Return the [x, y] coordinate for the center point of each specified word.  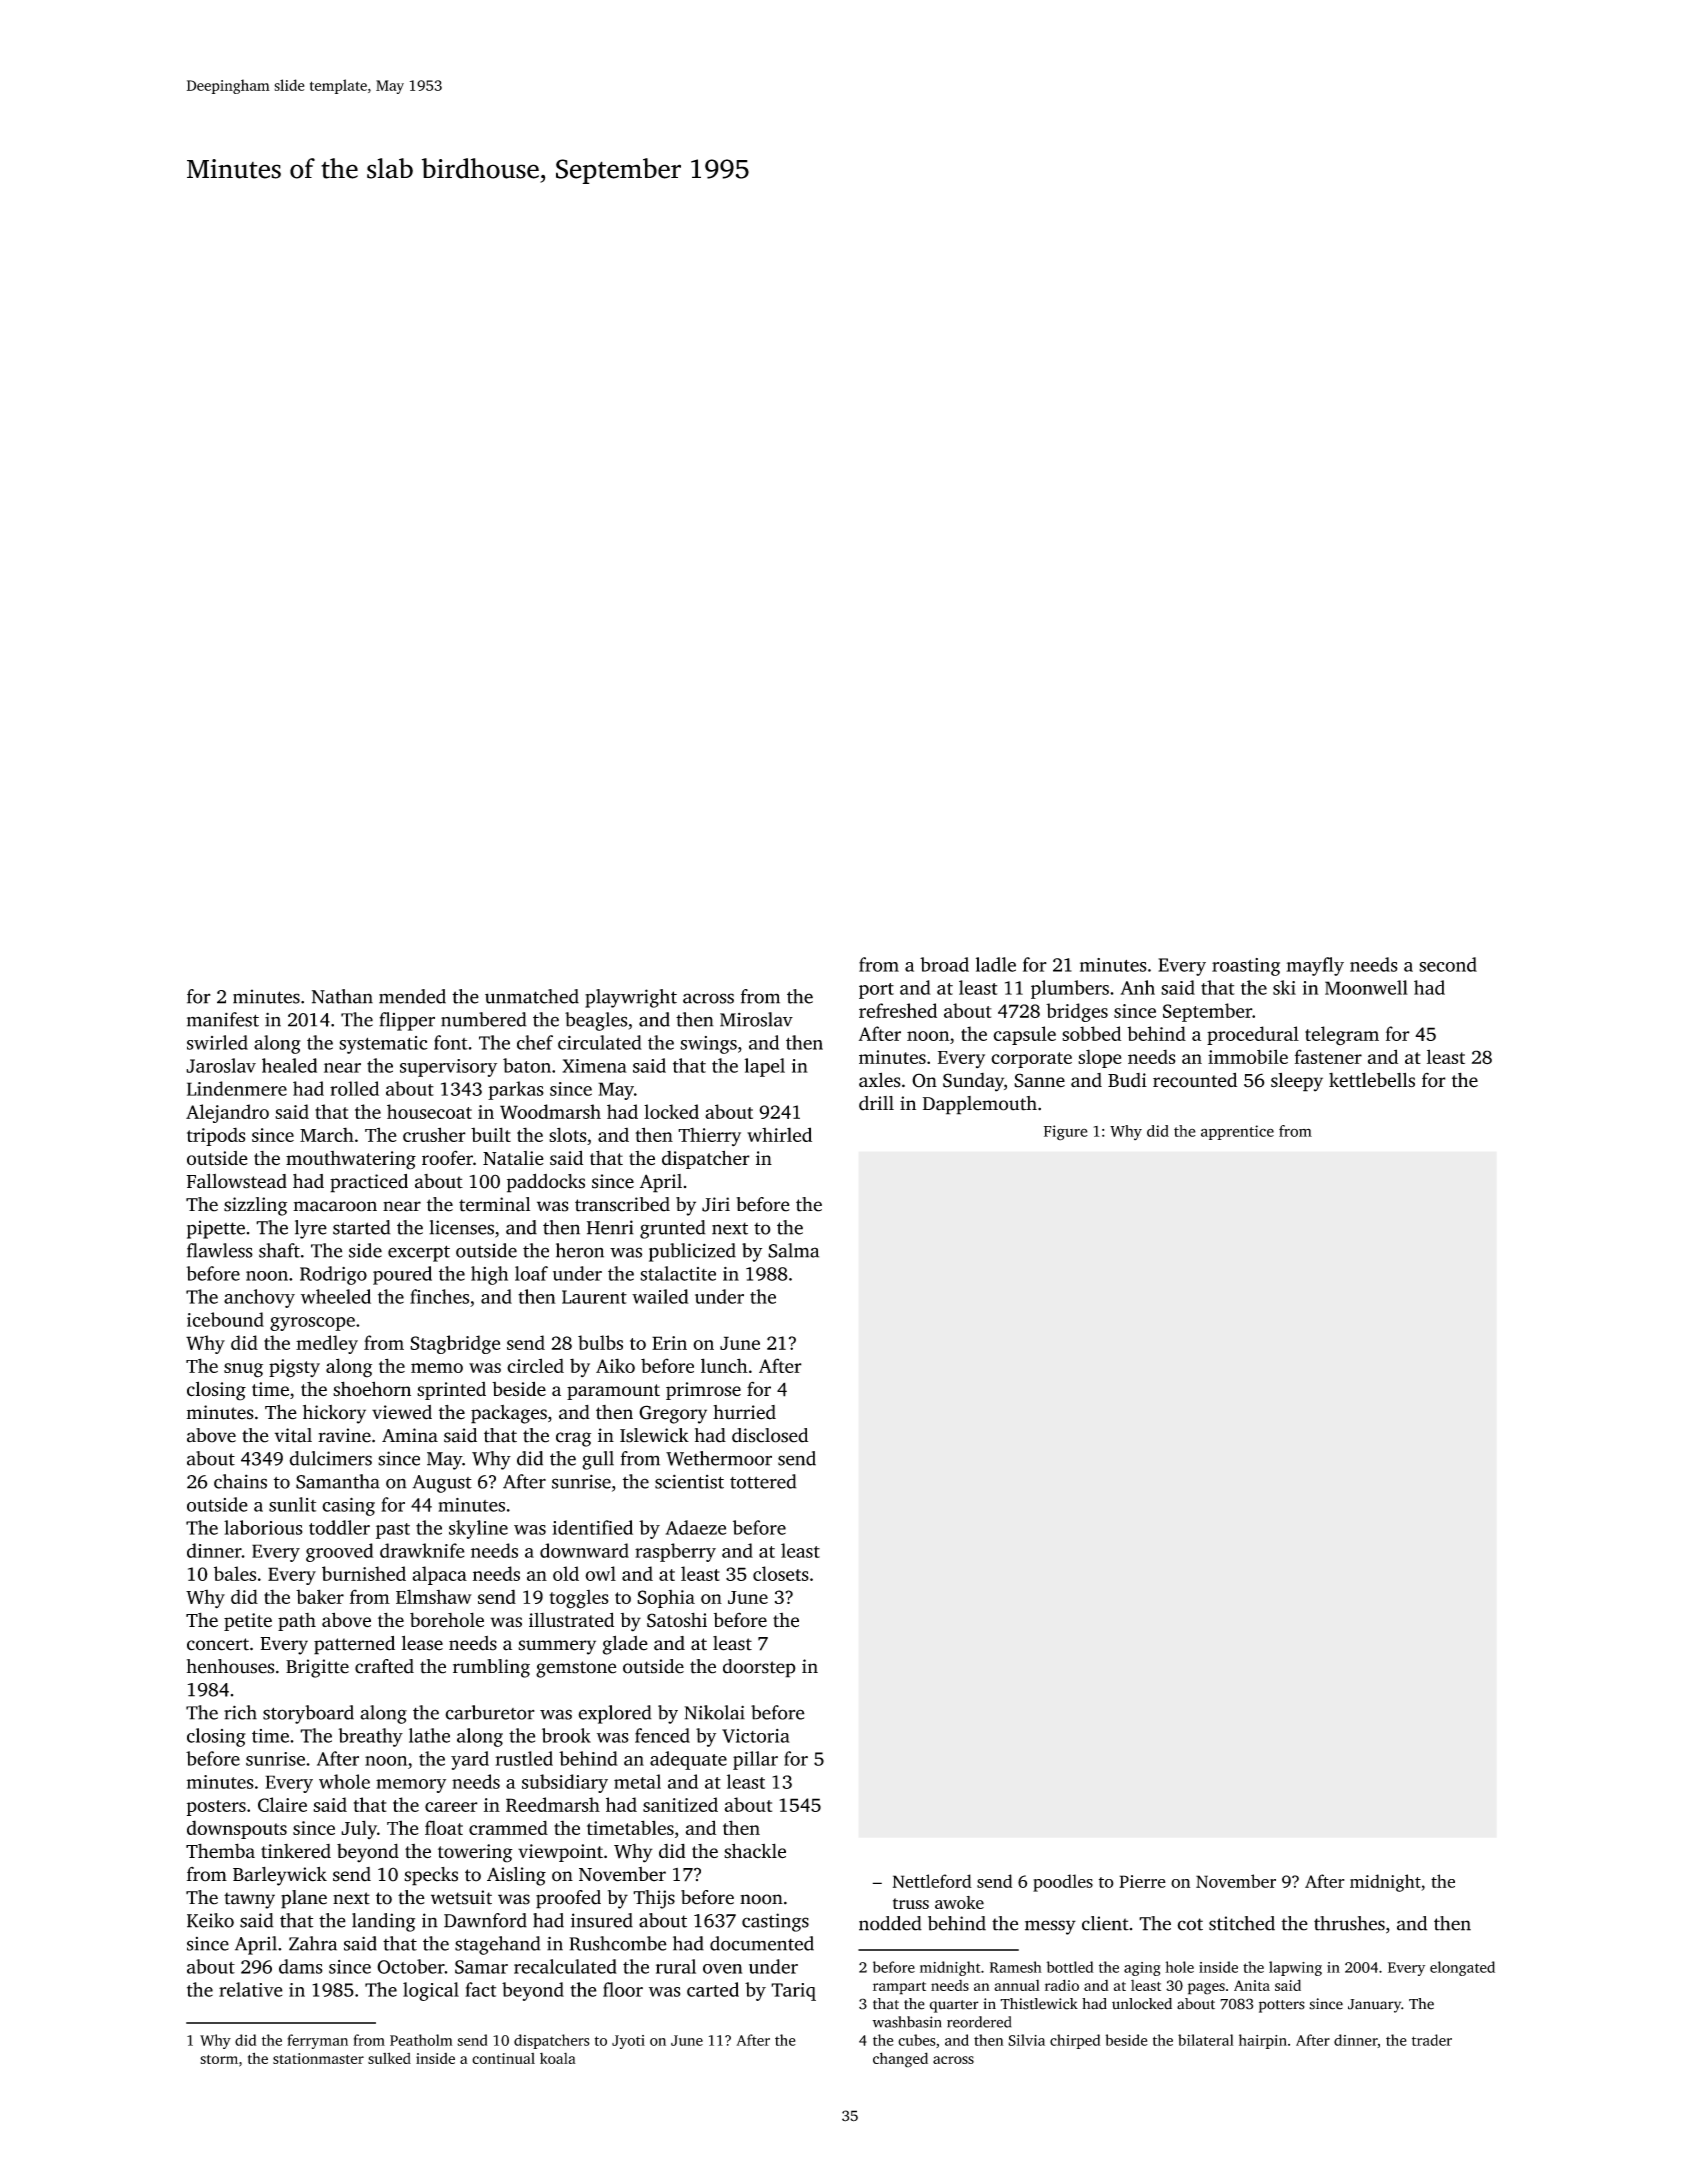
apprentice [1237, 1132]
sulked [389, 2058]
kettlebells [1372, 1080]
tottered [763, 1481]
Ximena [594, 1066]
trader [1432, 2040]
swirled [217, 1042]
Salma [793, 1250]
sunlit [292, 1504]
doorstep [759, 1668]
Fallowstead [236, 1181]
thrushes [1349, 1923]
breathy [370, 1737]
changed [900, 2060]
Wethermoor [719, 1458]
